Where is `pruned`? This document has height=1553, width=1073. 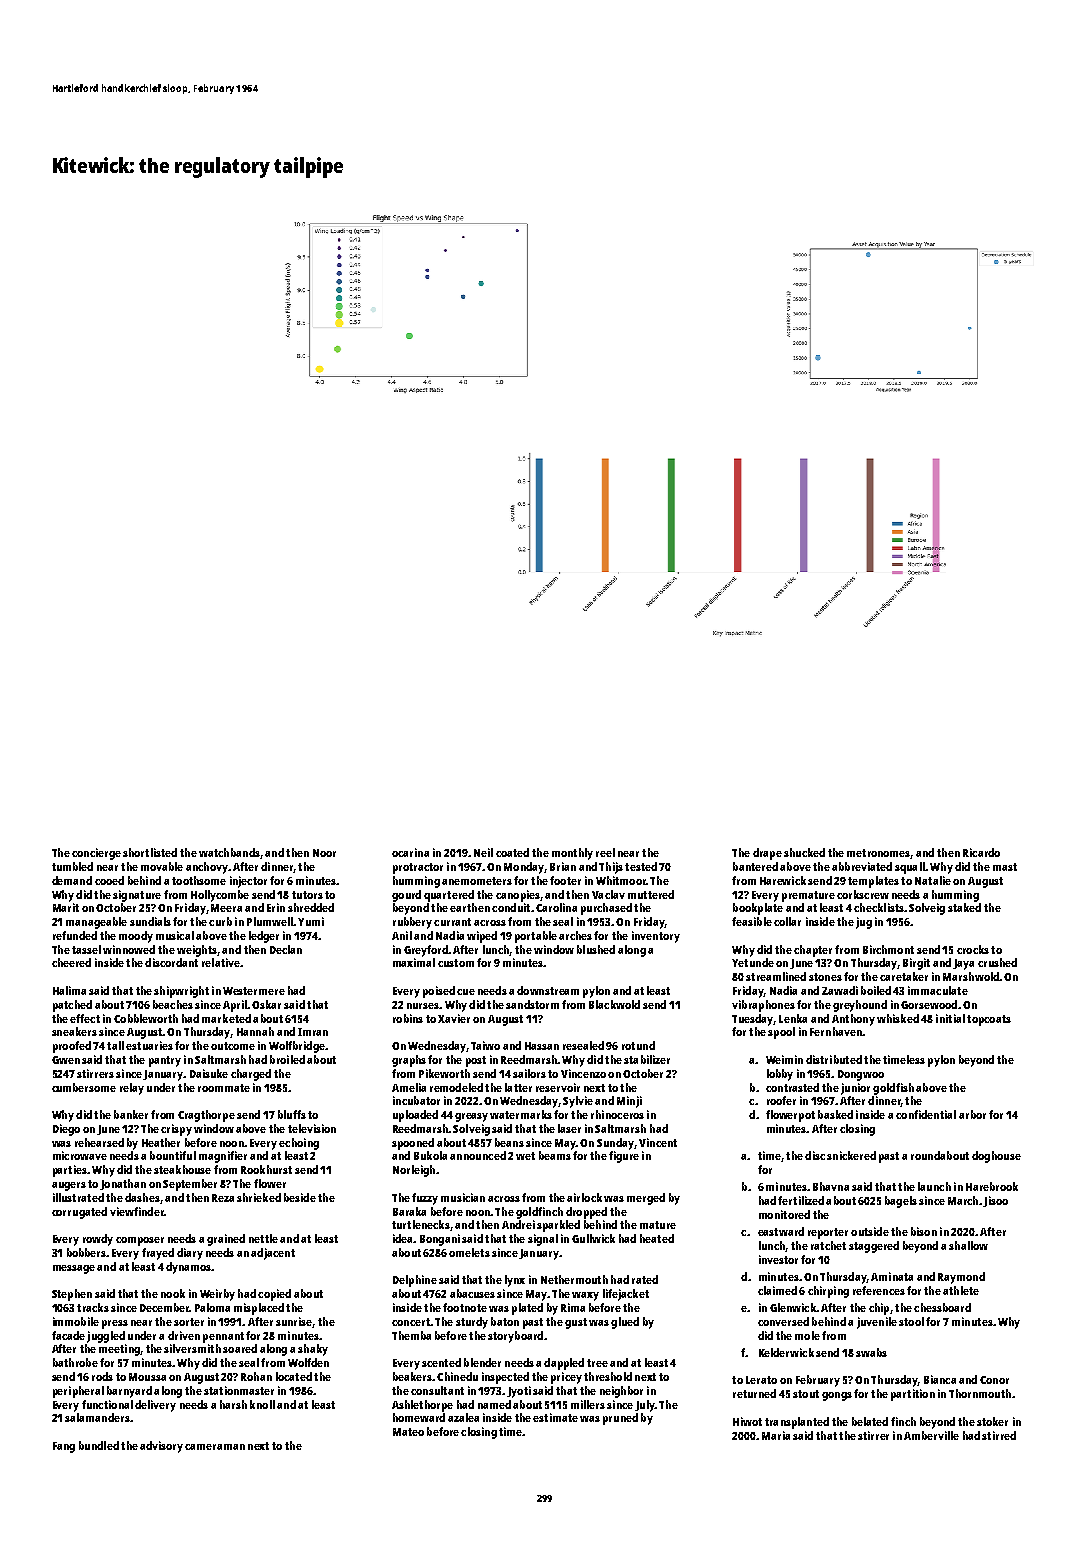
pruned is located at coordinates (620, 1419).
